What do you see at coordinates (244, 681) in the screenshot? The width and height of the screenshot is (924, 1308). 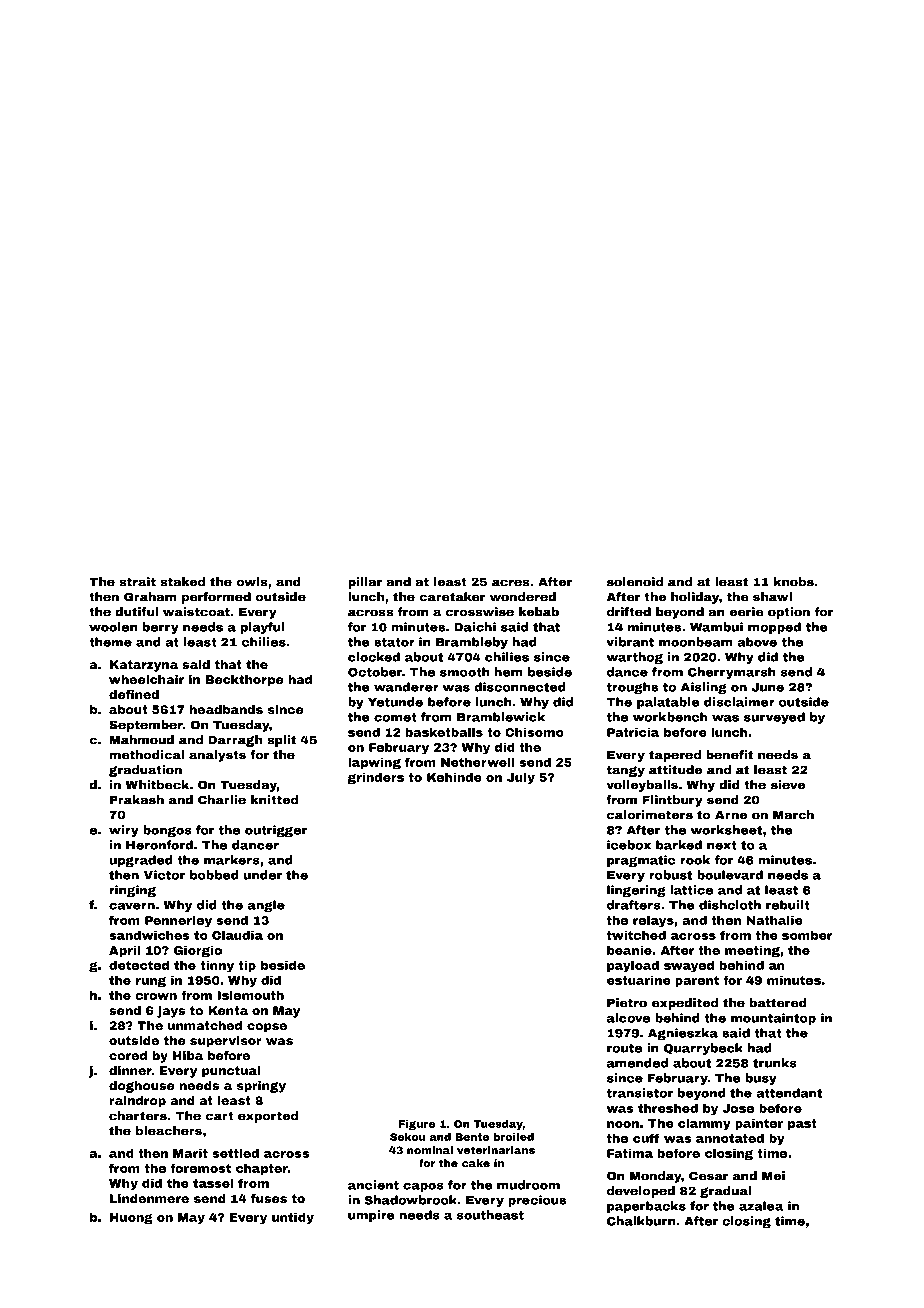 I see `Beckthorpe` at bounding box center [244, 681].
